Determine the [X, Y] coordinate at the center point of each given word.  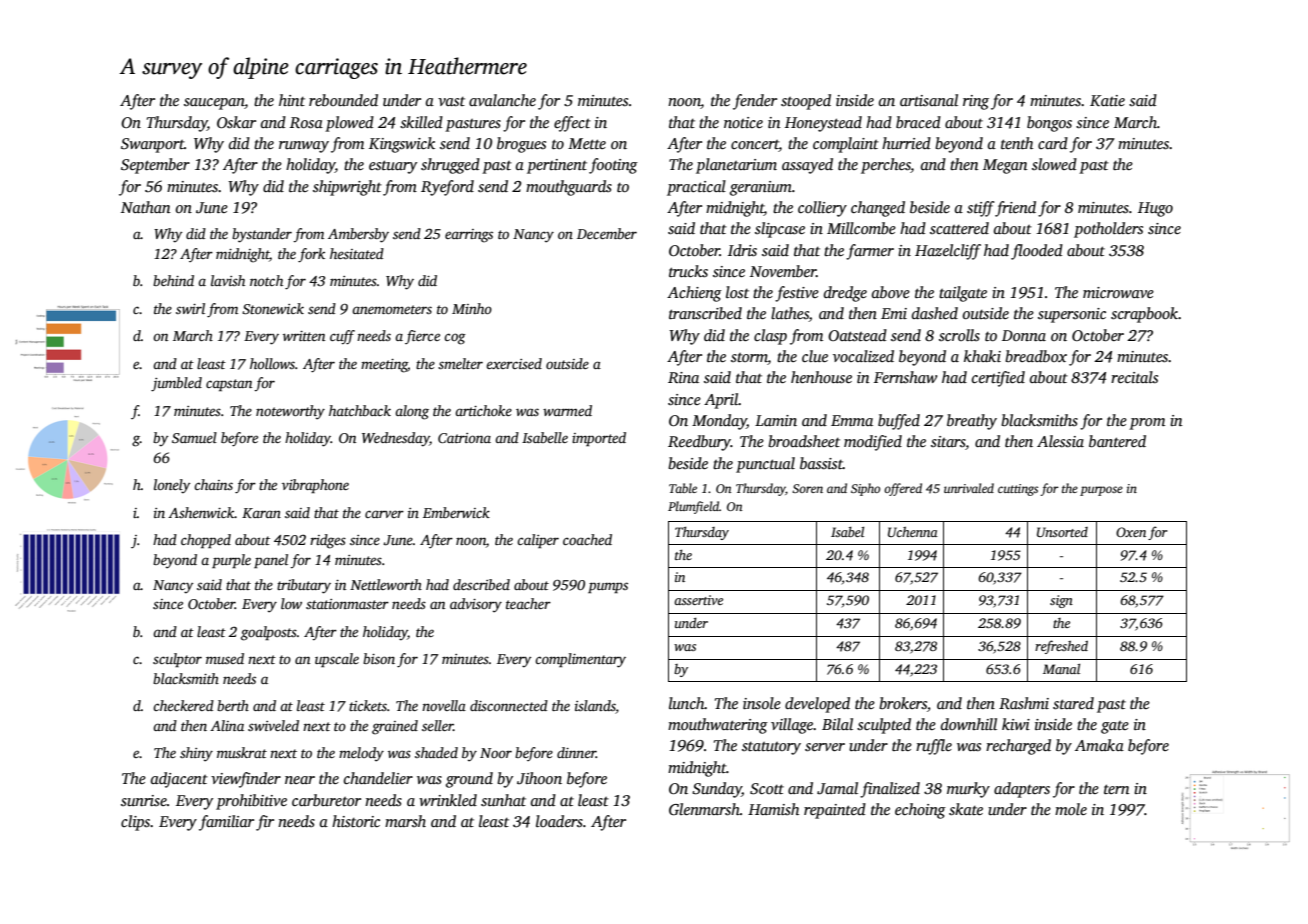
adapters [1022, 790]
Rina [683, 377]
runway [304, 147]
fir [265, 823]
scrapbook [1144, 315]
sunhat [503, 800]
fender [755, 102]
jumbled [176, 384]
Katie [1107, 100]
